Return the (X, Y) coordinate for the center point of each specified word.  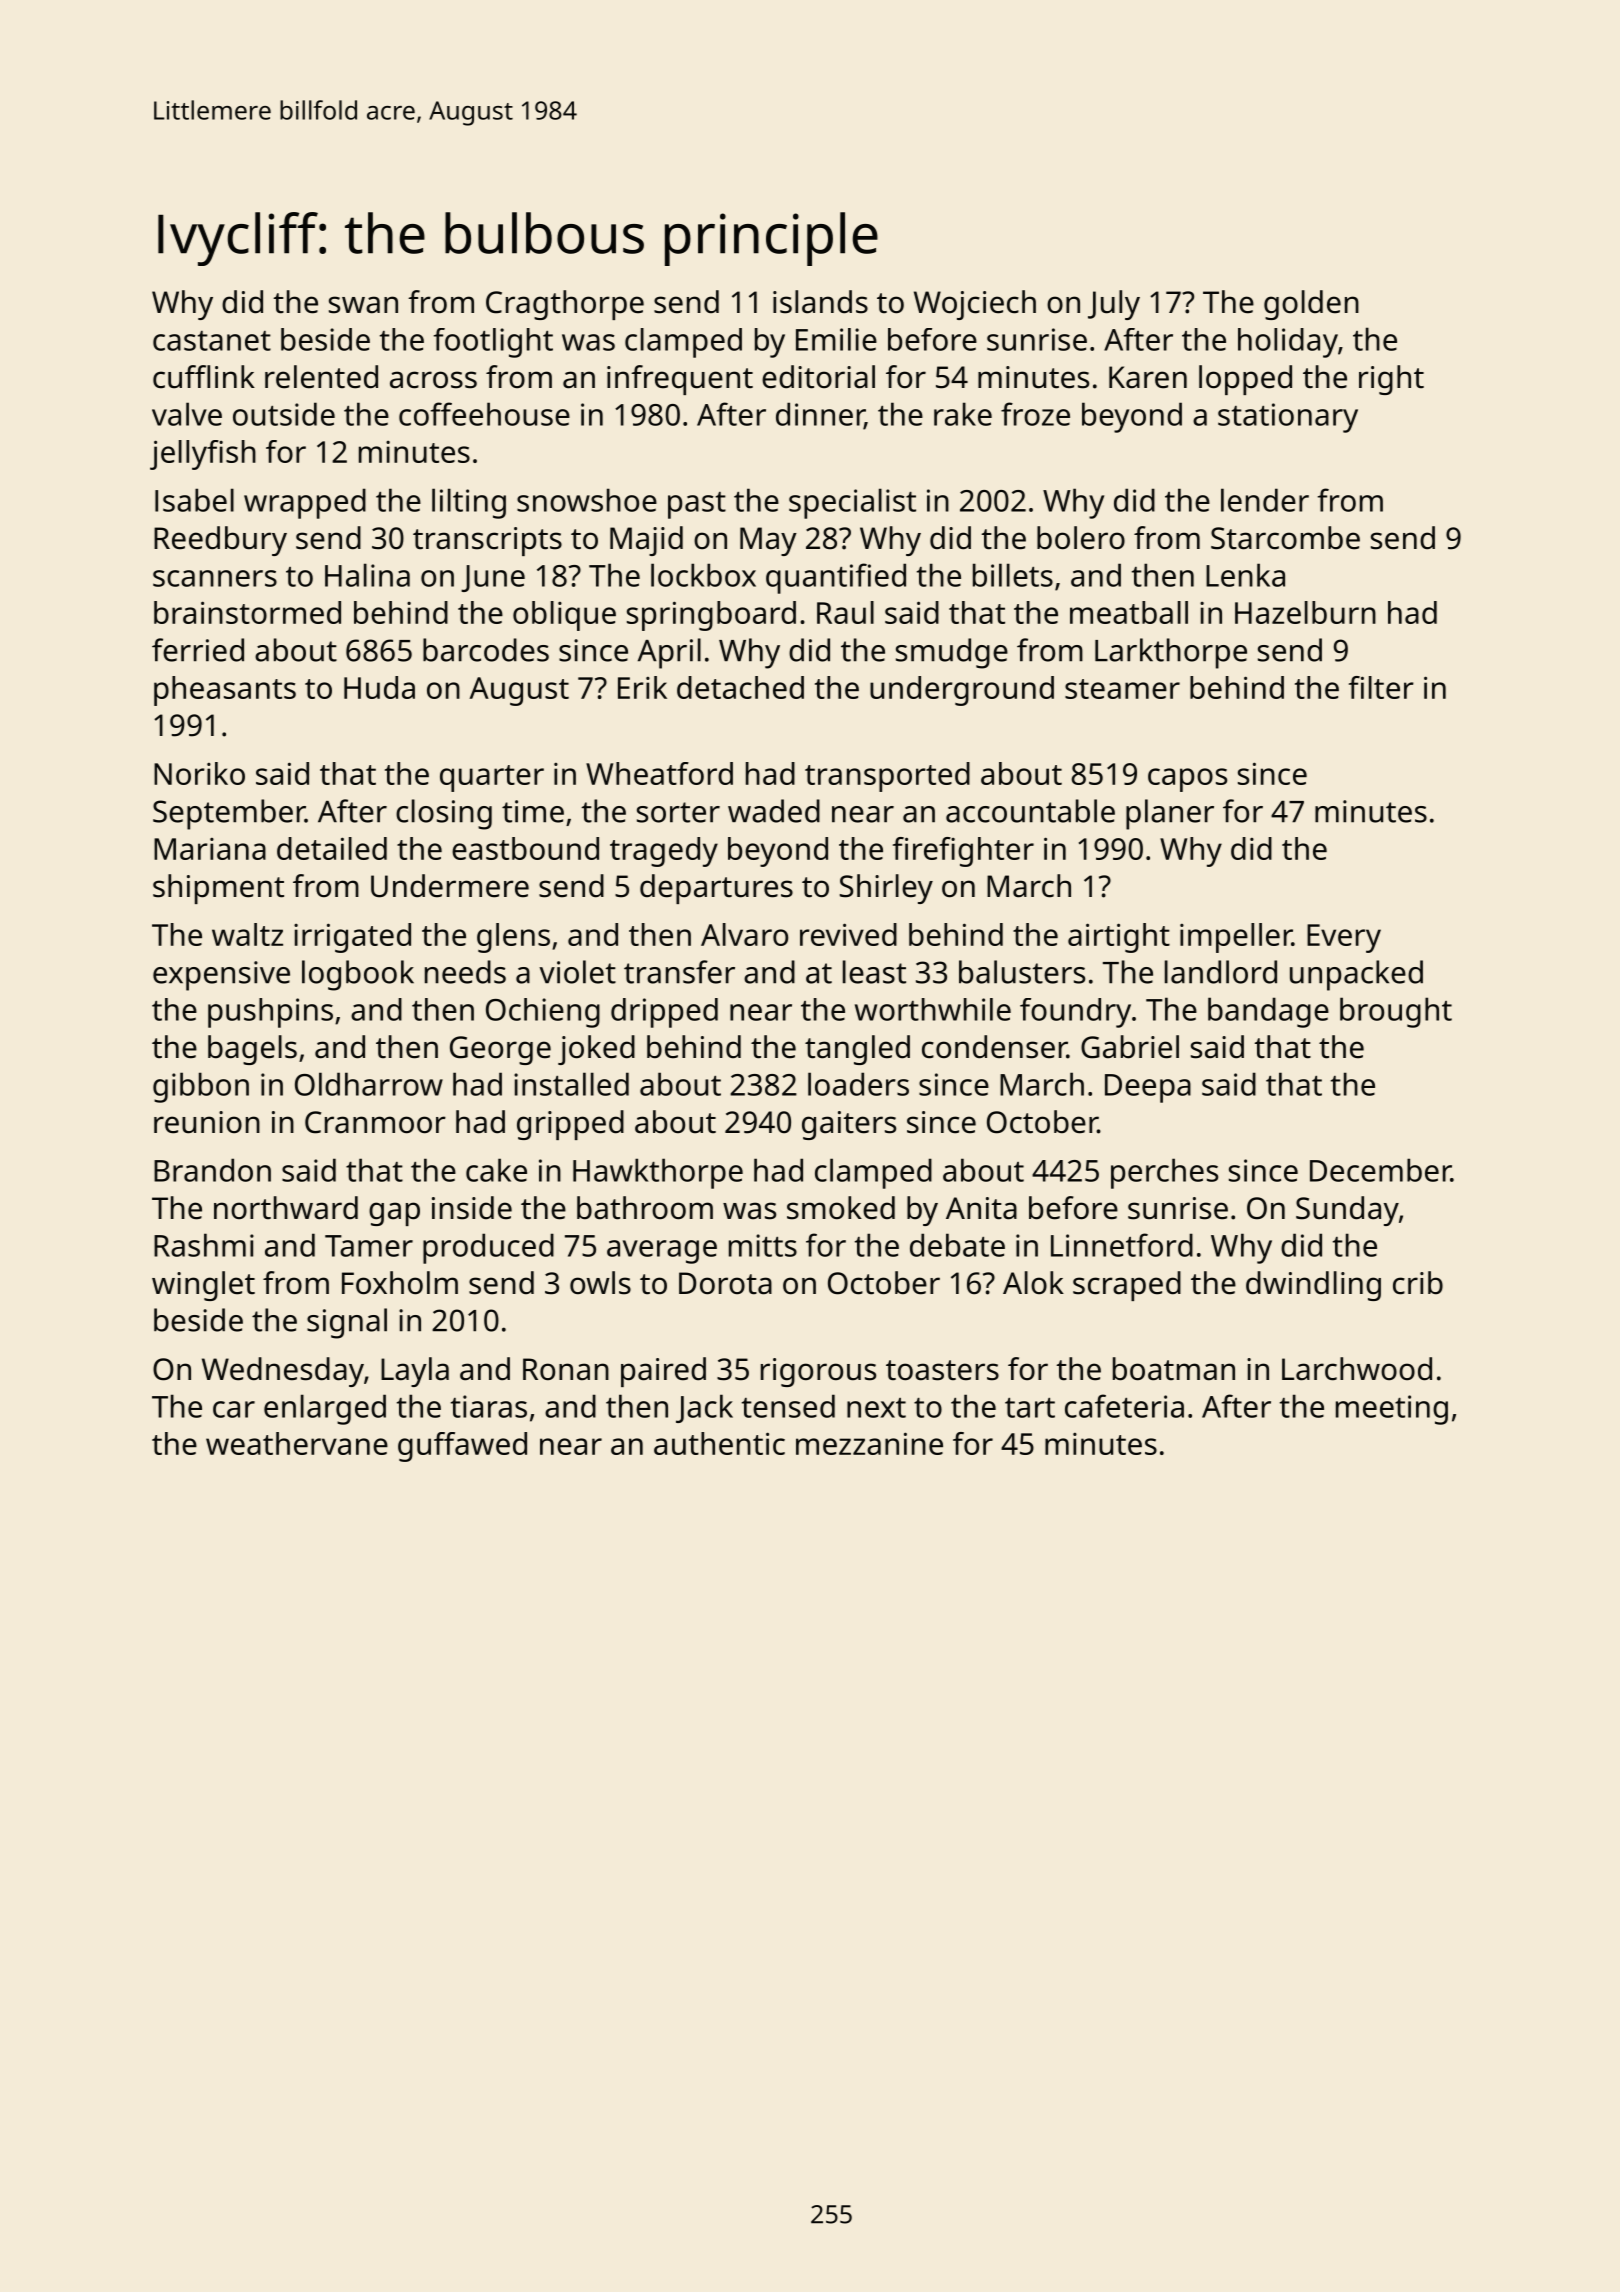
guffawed (462, 1447)
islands (820, 302)
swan (363, 305)
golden (1311, 305)
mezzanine (869, 1443)
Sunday (1347, 1211)
